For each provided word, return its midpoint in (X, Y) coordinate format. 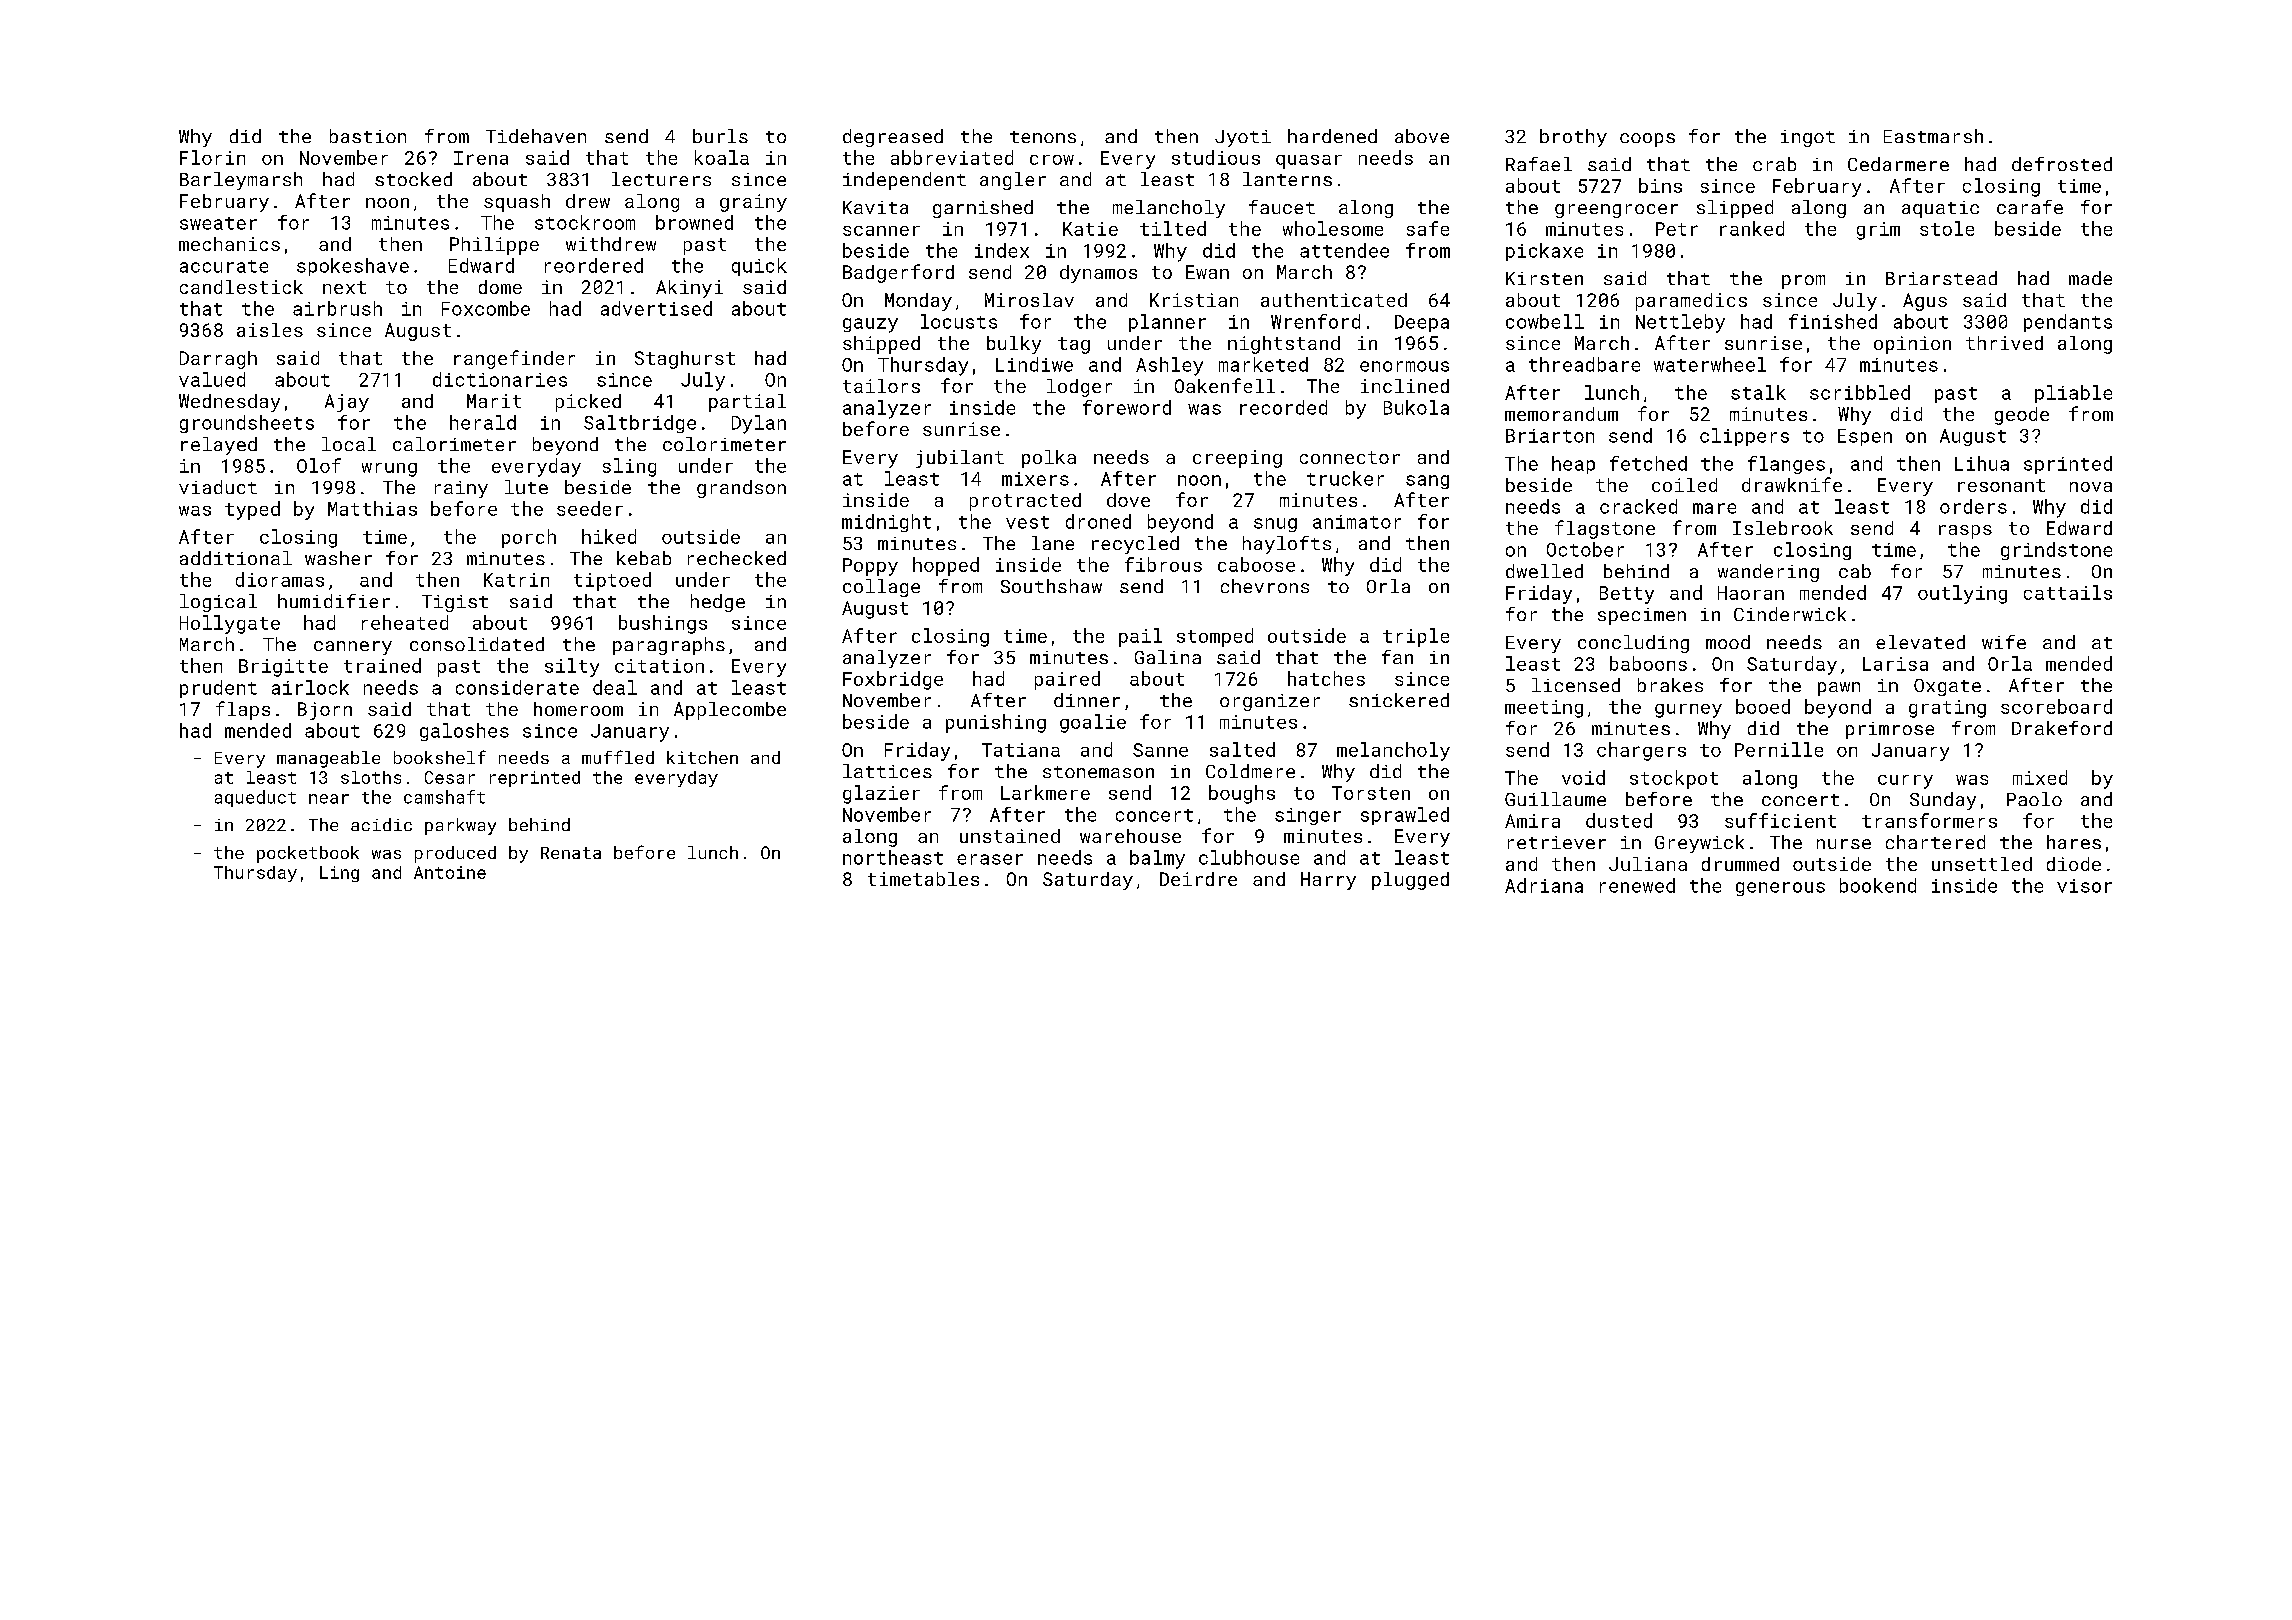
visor (2084, 886)
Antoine (450, 872)
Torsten (1371, 793)
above (1422, 136)
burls (720, 136)
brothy (1573, 138)
